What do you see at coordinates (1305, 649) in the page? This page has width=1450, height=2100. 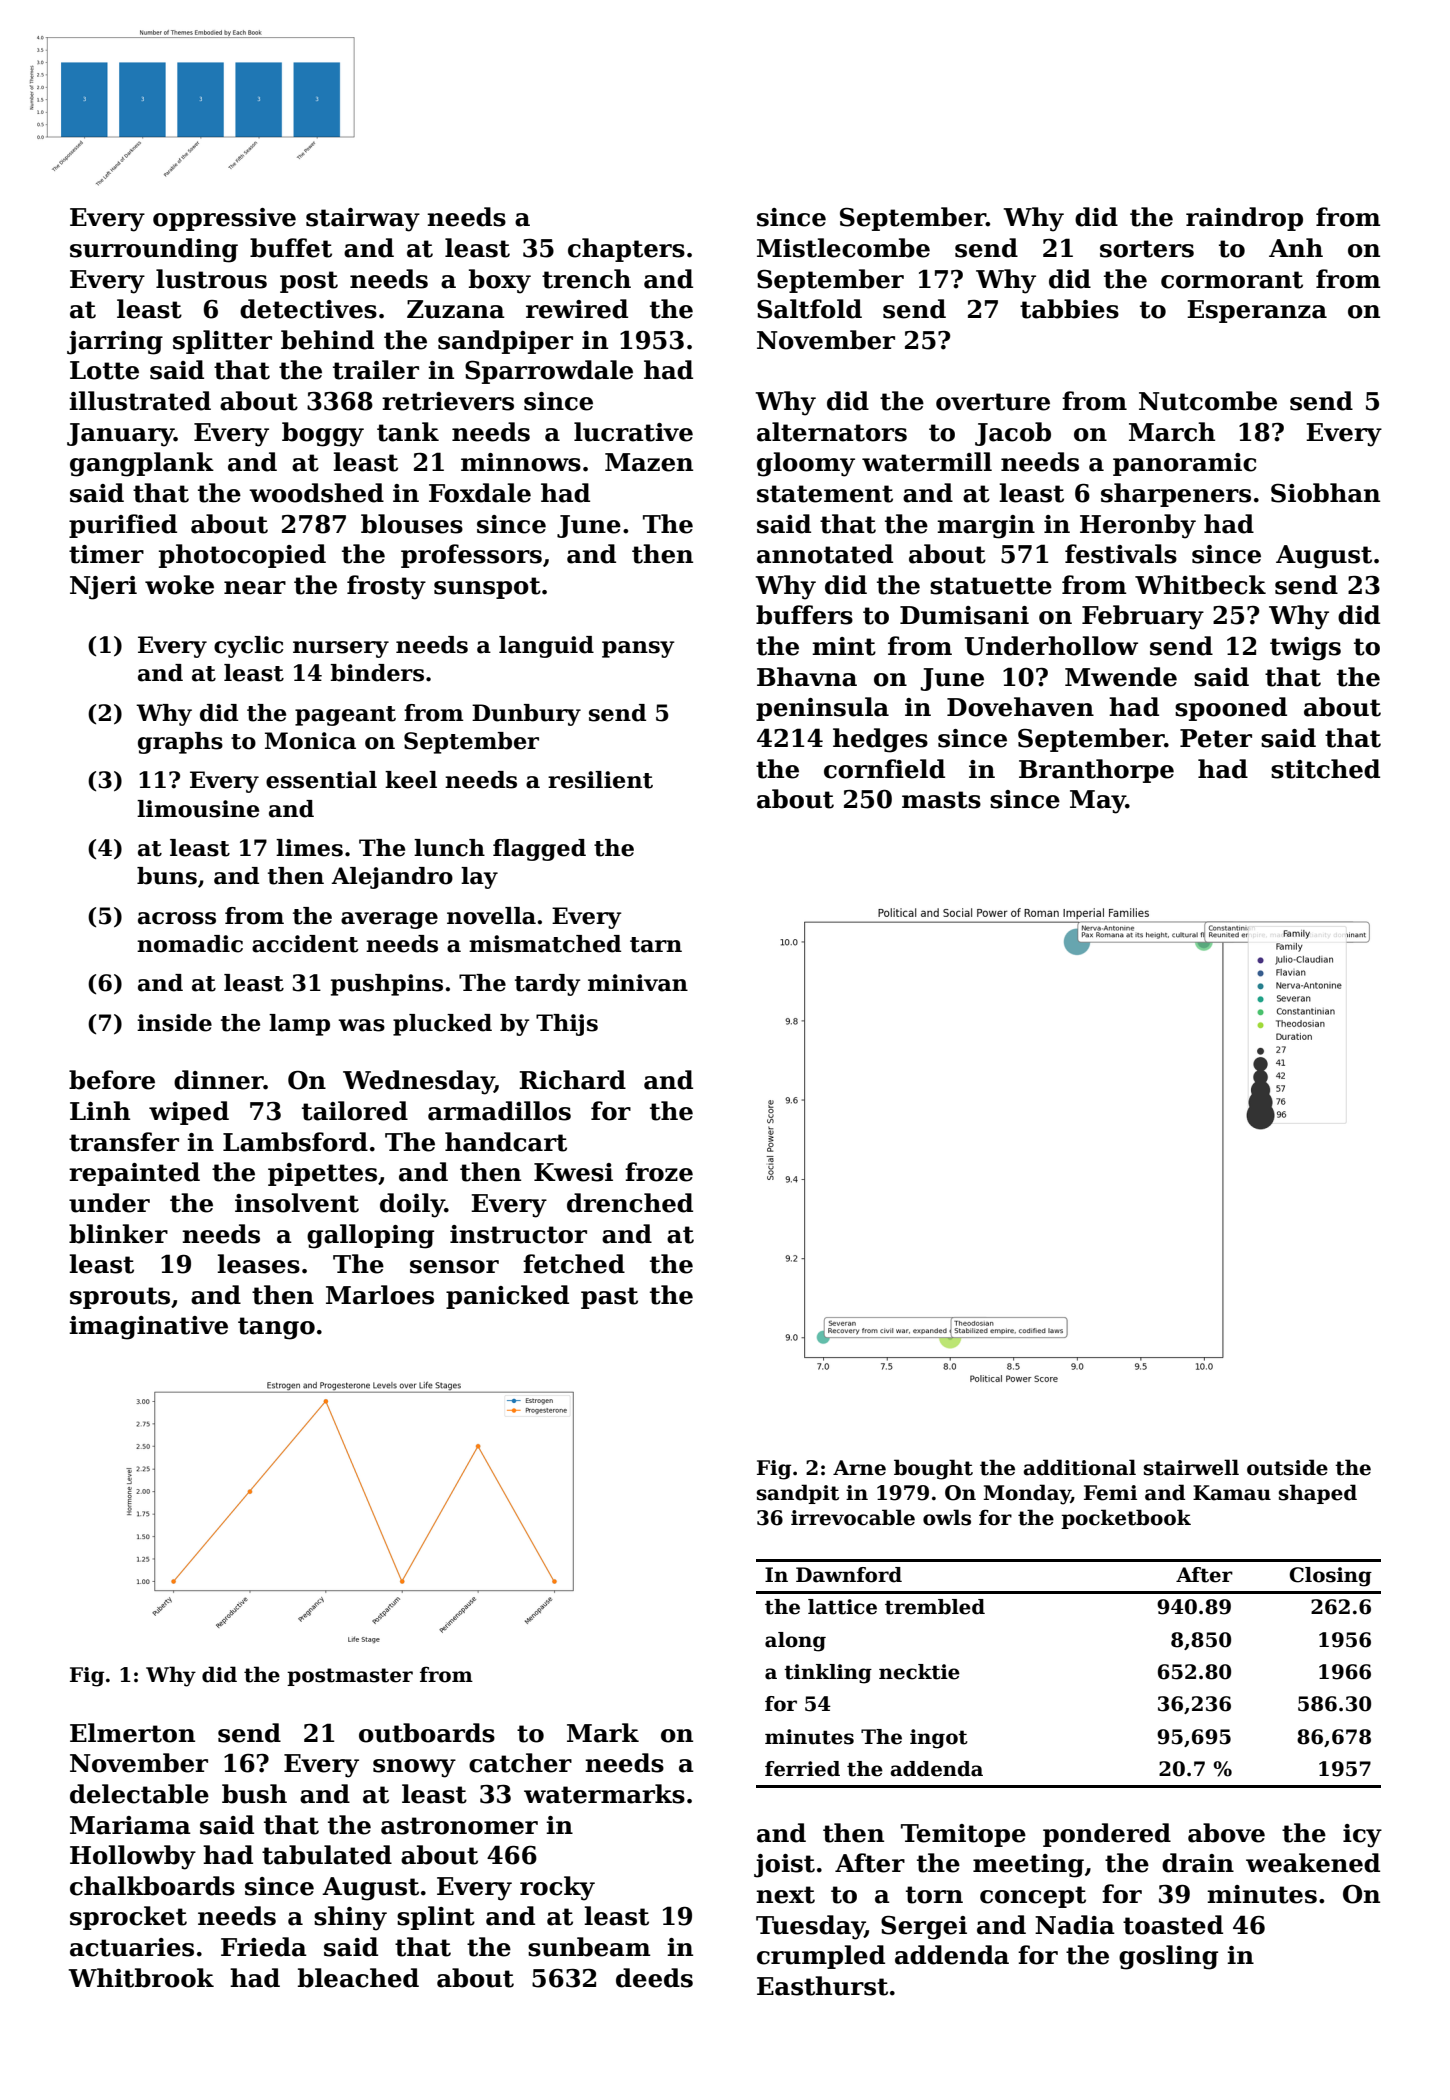 I see `twigs` at bounding box center [1305, 649].
